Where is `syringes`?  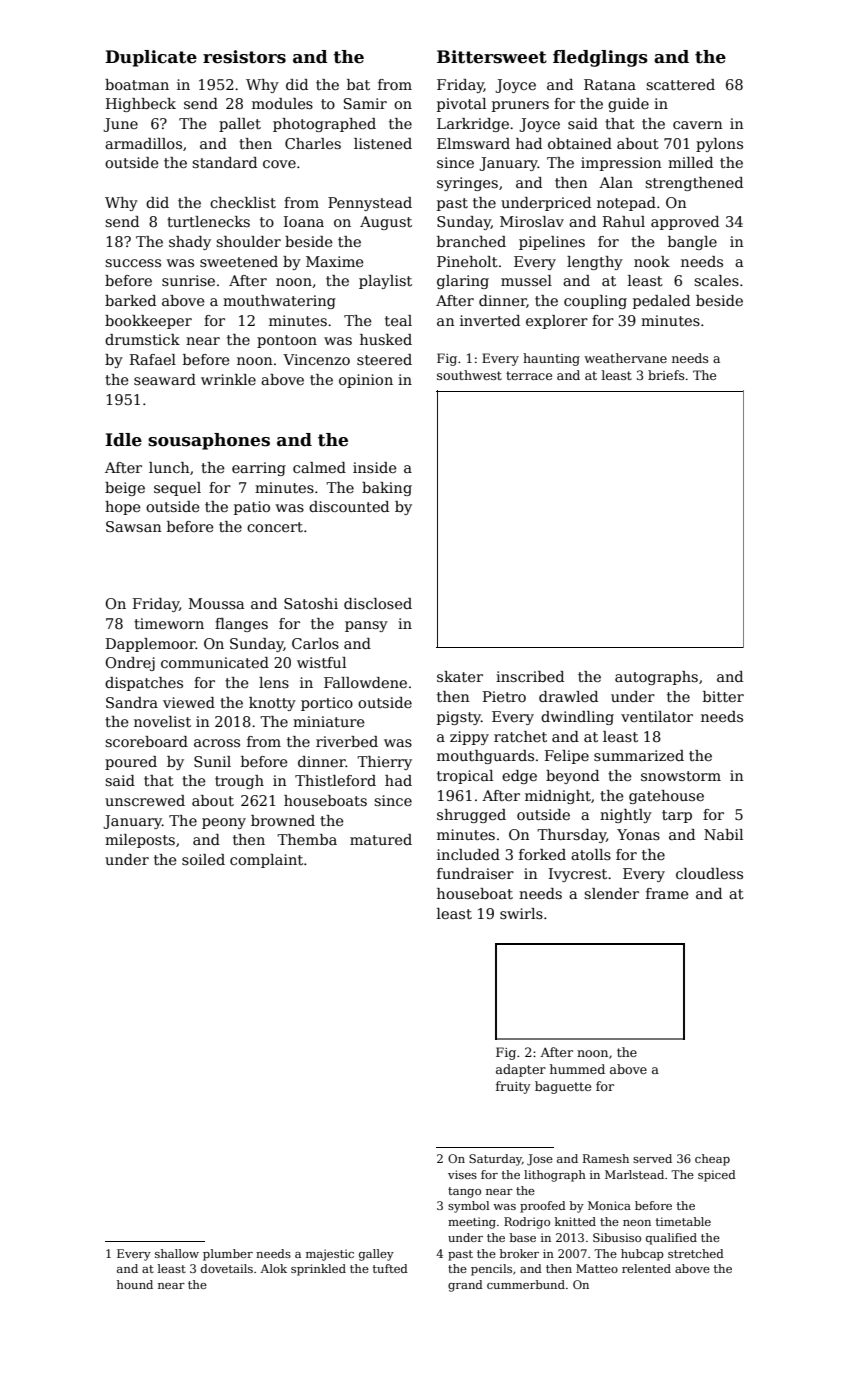 syringes is located at coordinates (467, 184).
